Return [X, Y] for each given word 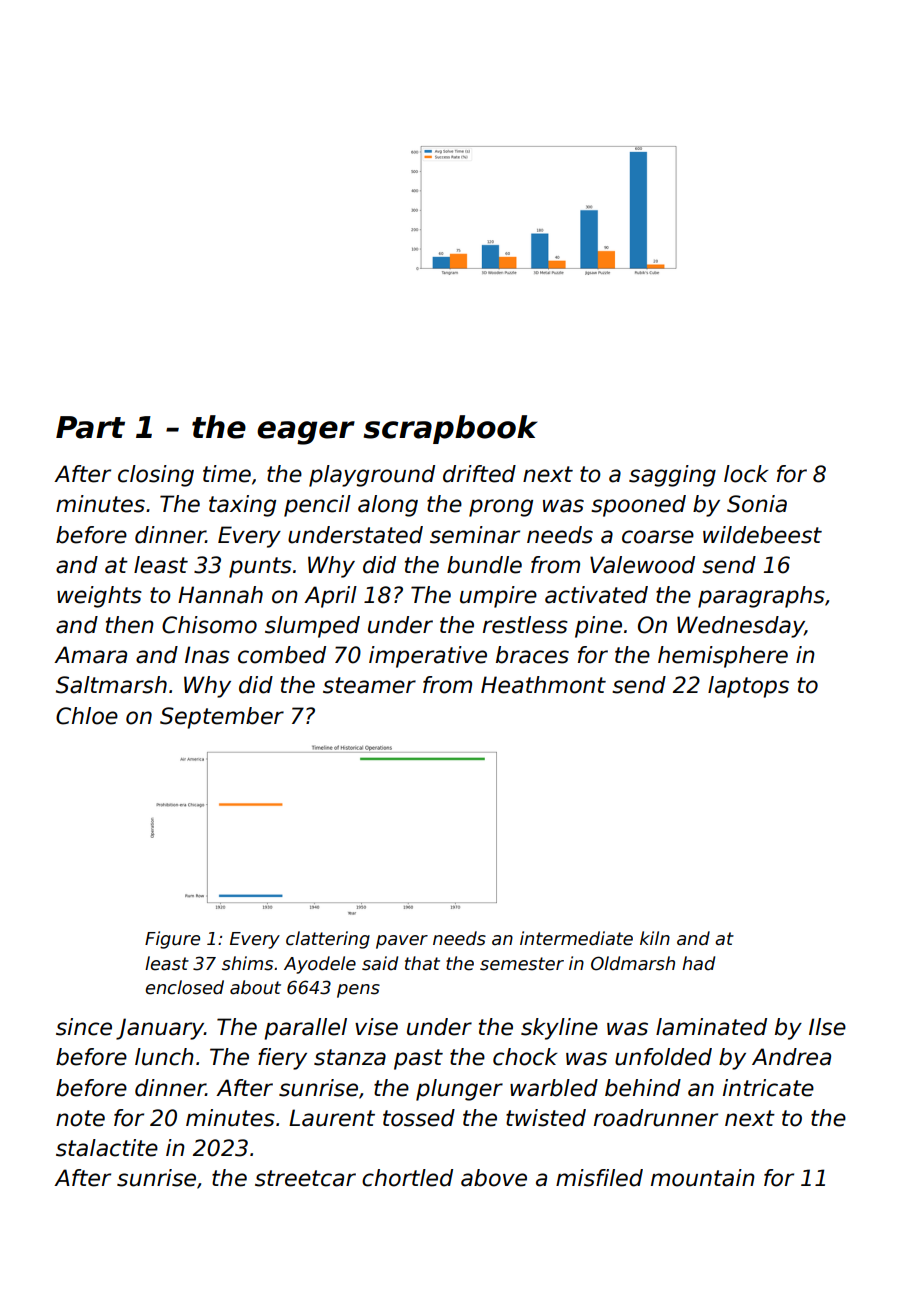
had [698, 963]
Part [90, 427]
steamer [369, 685]
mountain [703, 1178]
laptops [748, 687]
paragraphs [761, 597]
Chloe [87, 716]
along [388, 506]
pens [358, 991]
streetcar [305, 1178]
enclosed [184, 987]
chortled [407, 1178]
